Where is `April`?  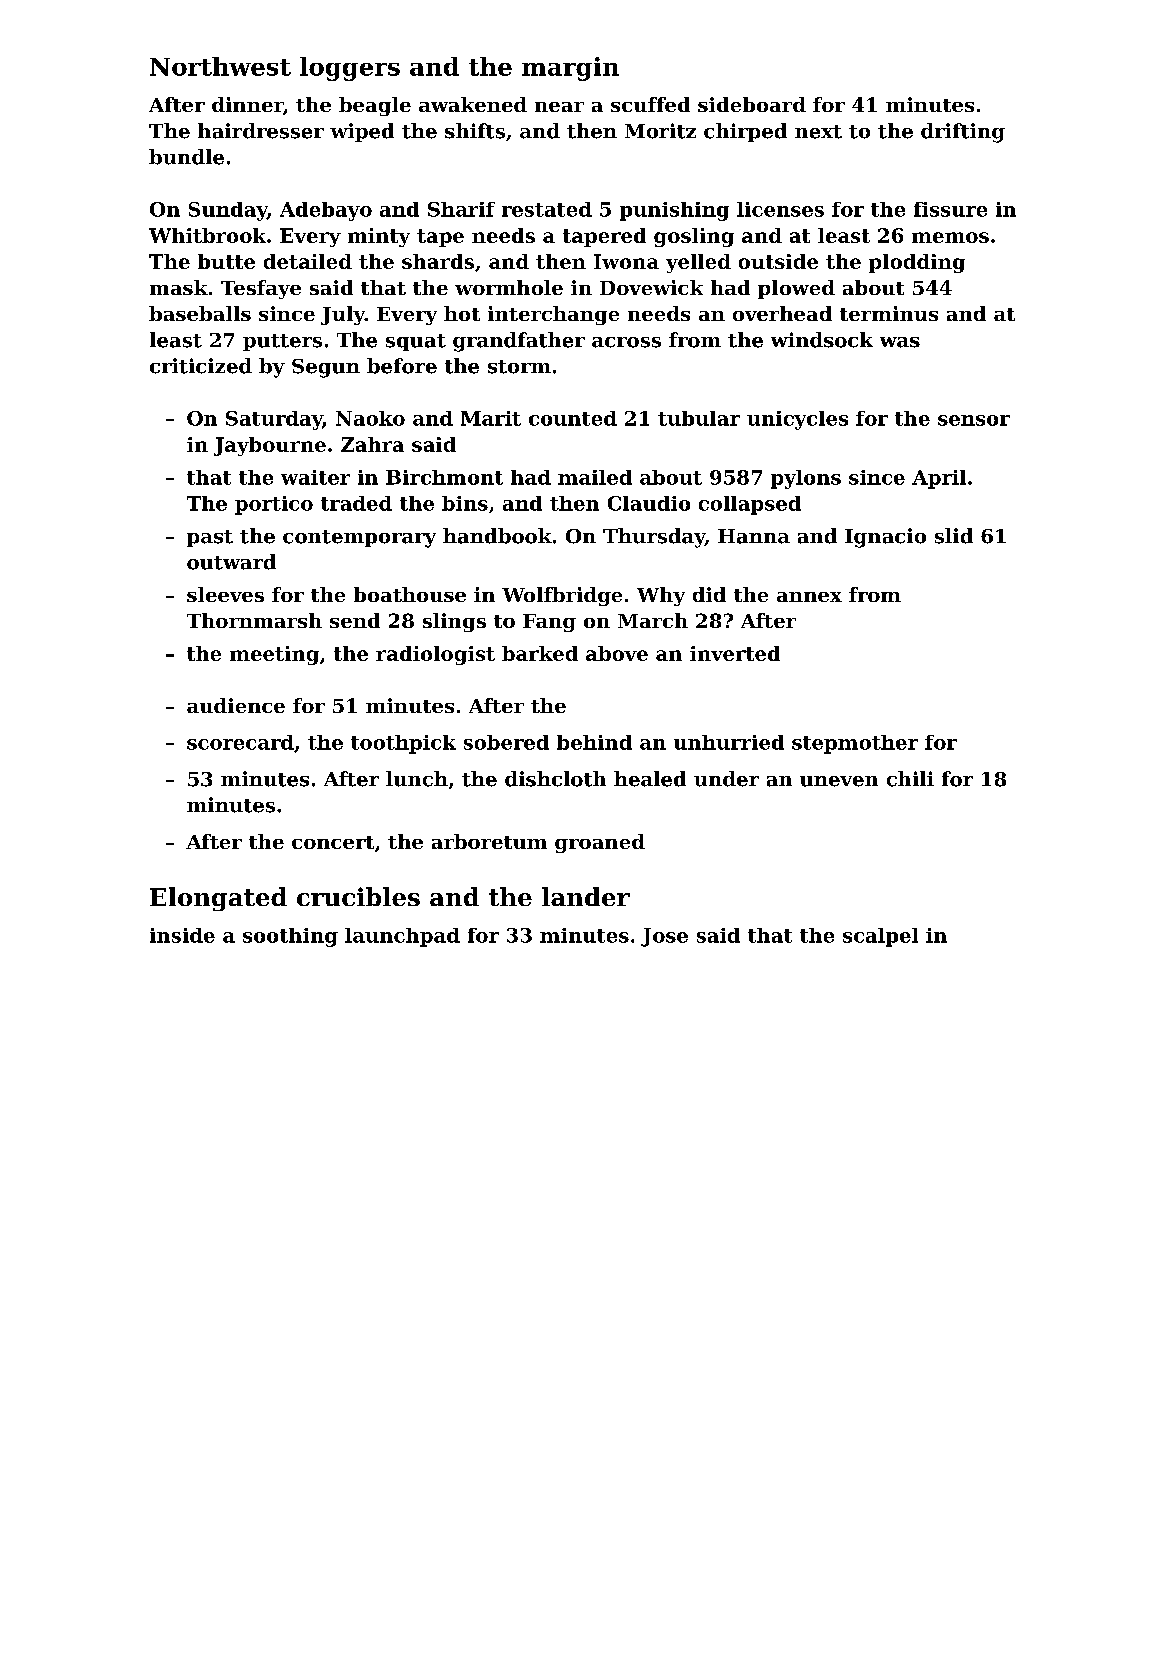 April is located at coordinates (939, 479).
